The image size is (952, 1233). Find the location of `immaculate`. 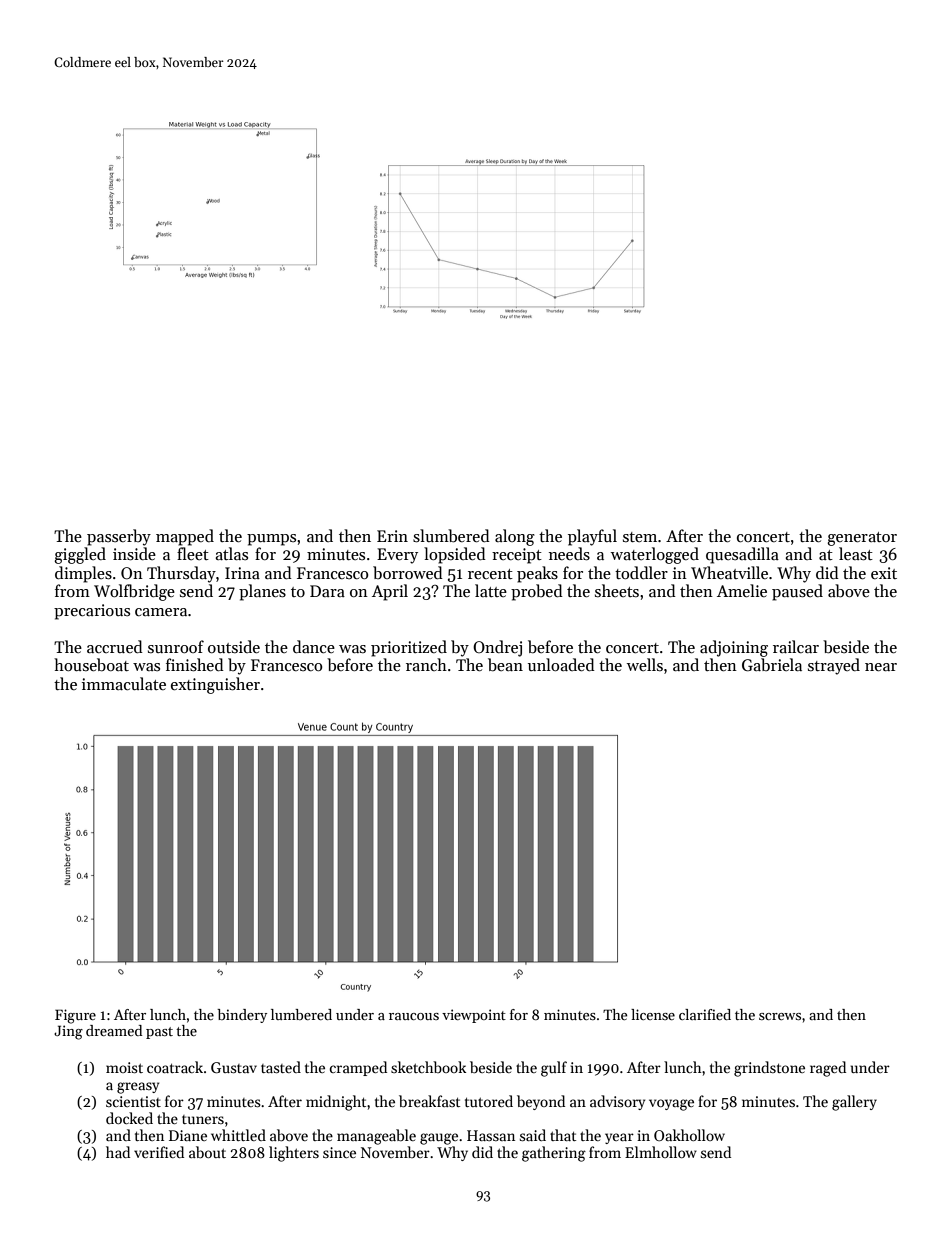

immaculate is located at coordinates (124, 683).
